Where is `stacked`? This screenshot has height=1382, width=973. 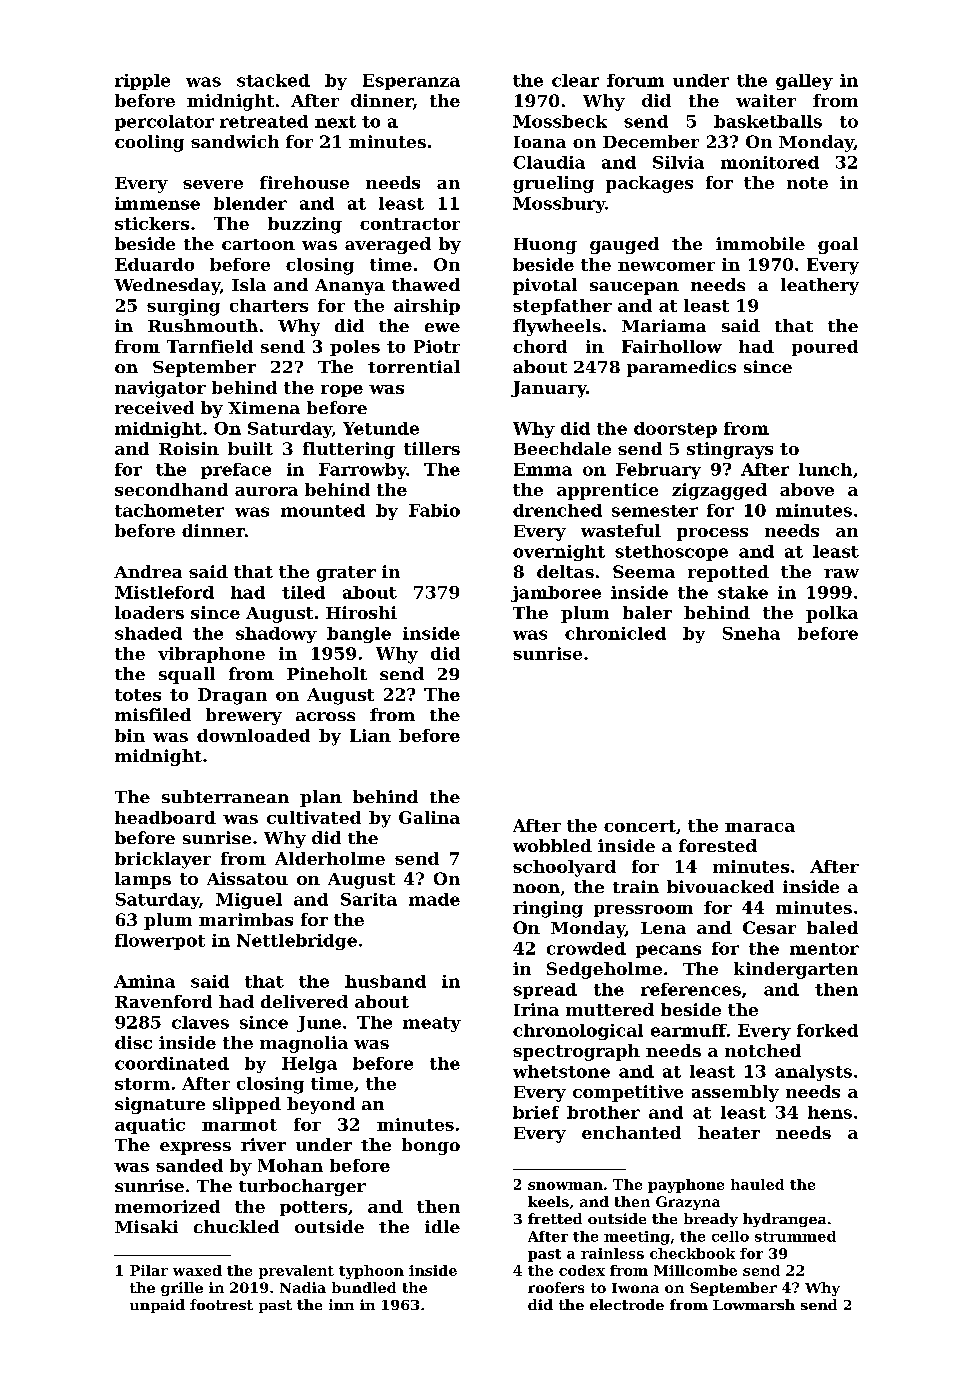 stacked is located at coordinates (273, 80).
